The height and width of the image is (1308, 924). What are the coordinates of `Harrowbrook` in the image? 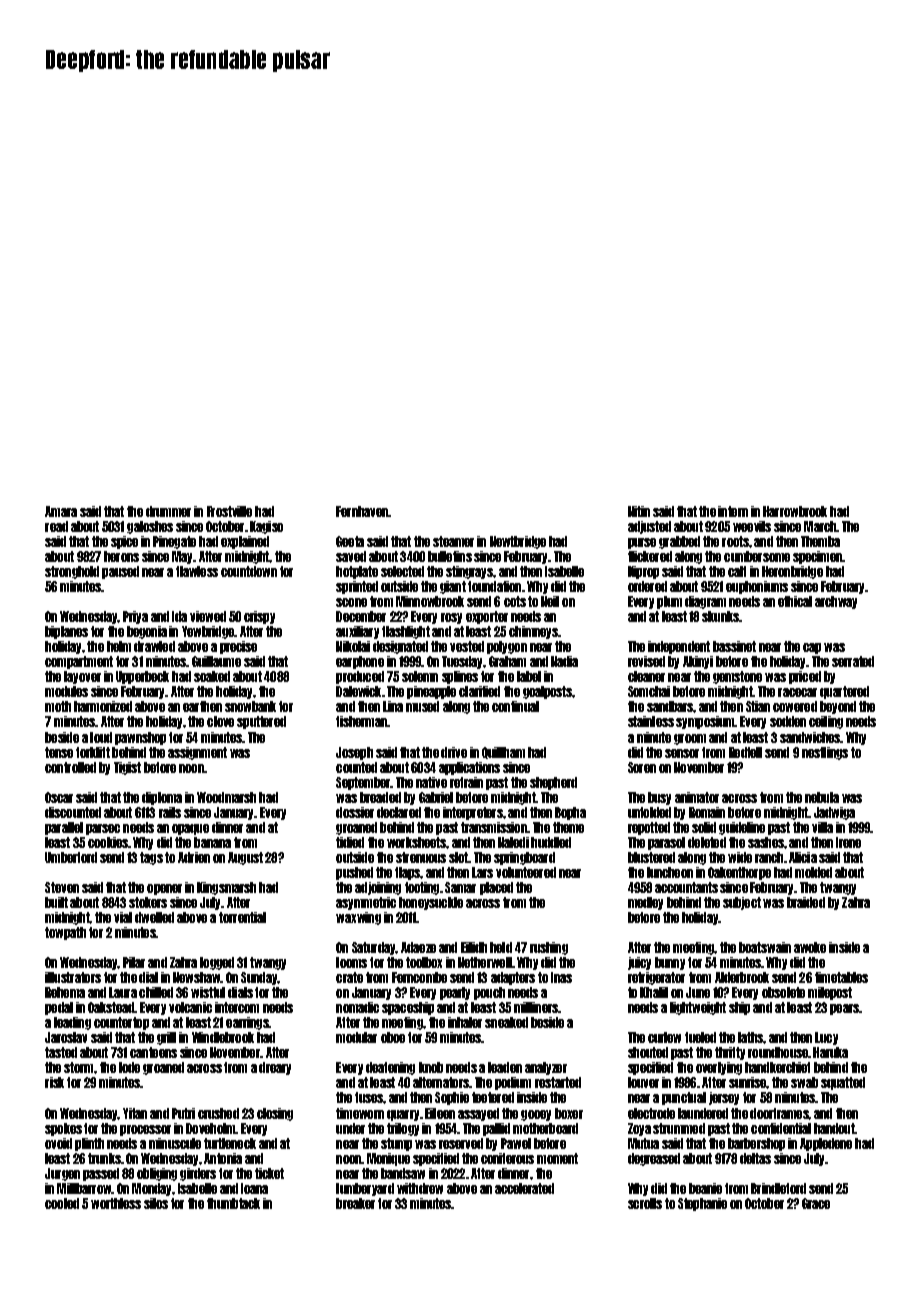 It's located at (795, 511).
